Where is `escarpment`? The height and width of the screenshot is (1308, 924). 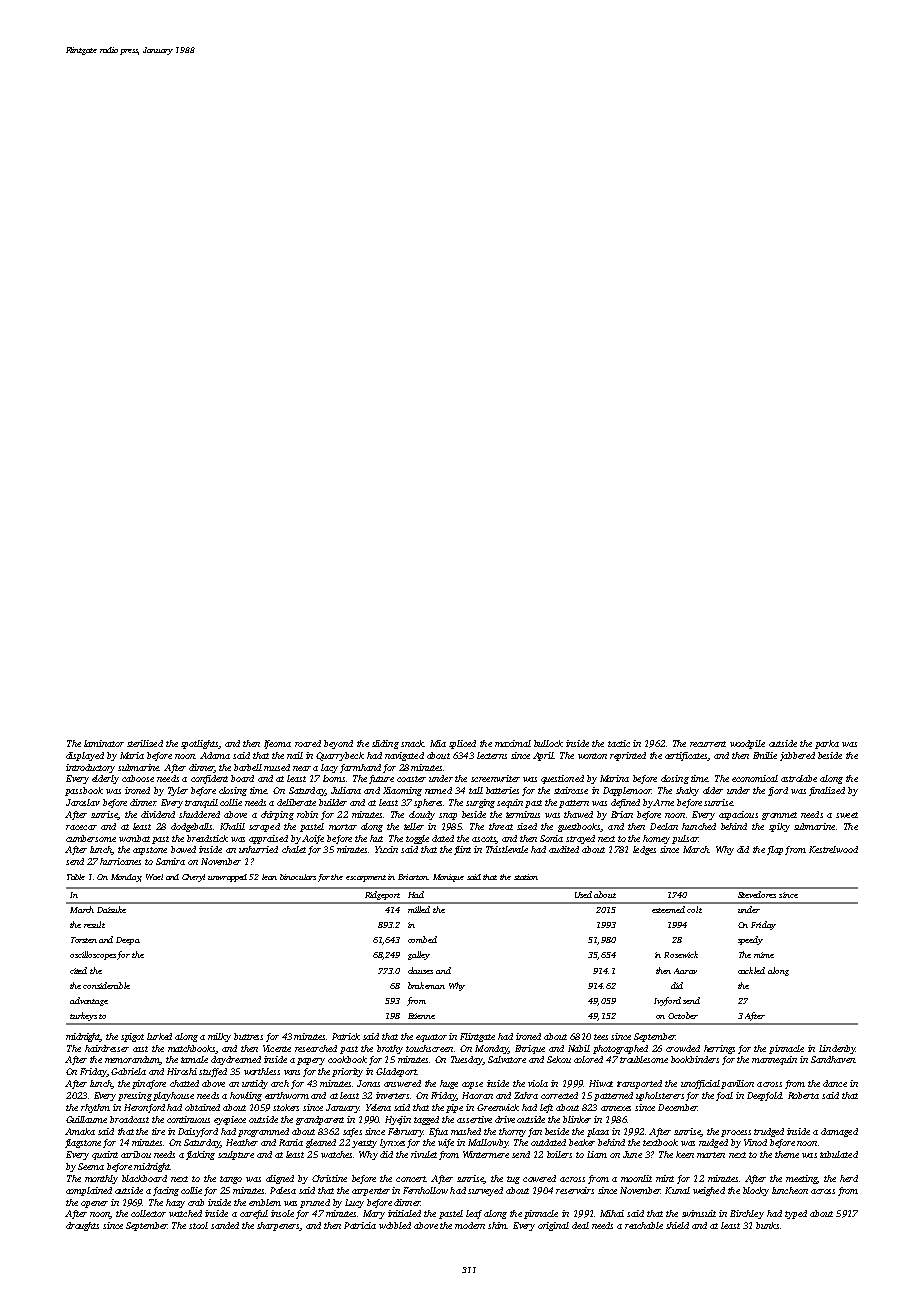 escarpment is located at coordinates (366, 878).
